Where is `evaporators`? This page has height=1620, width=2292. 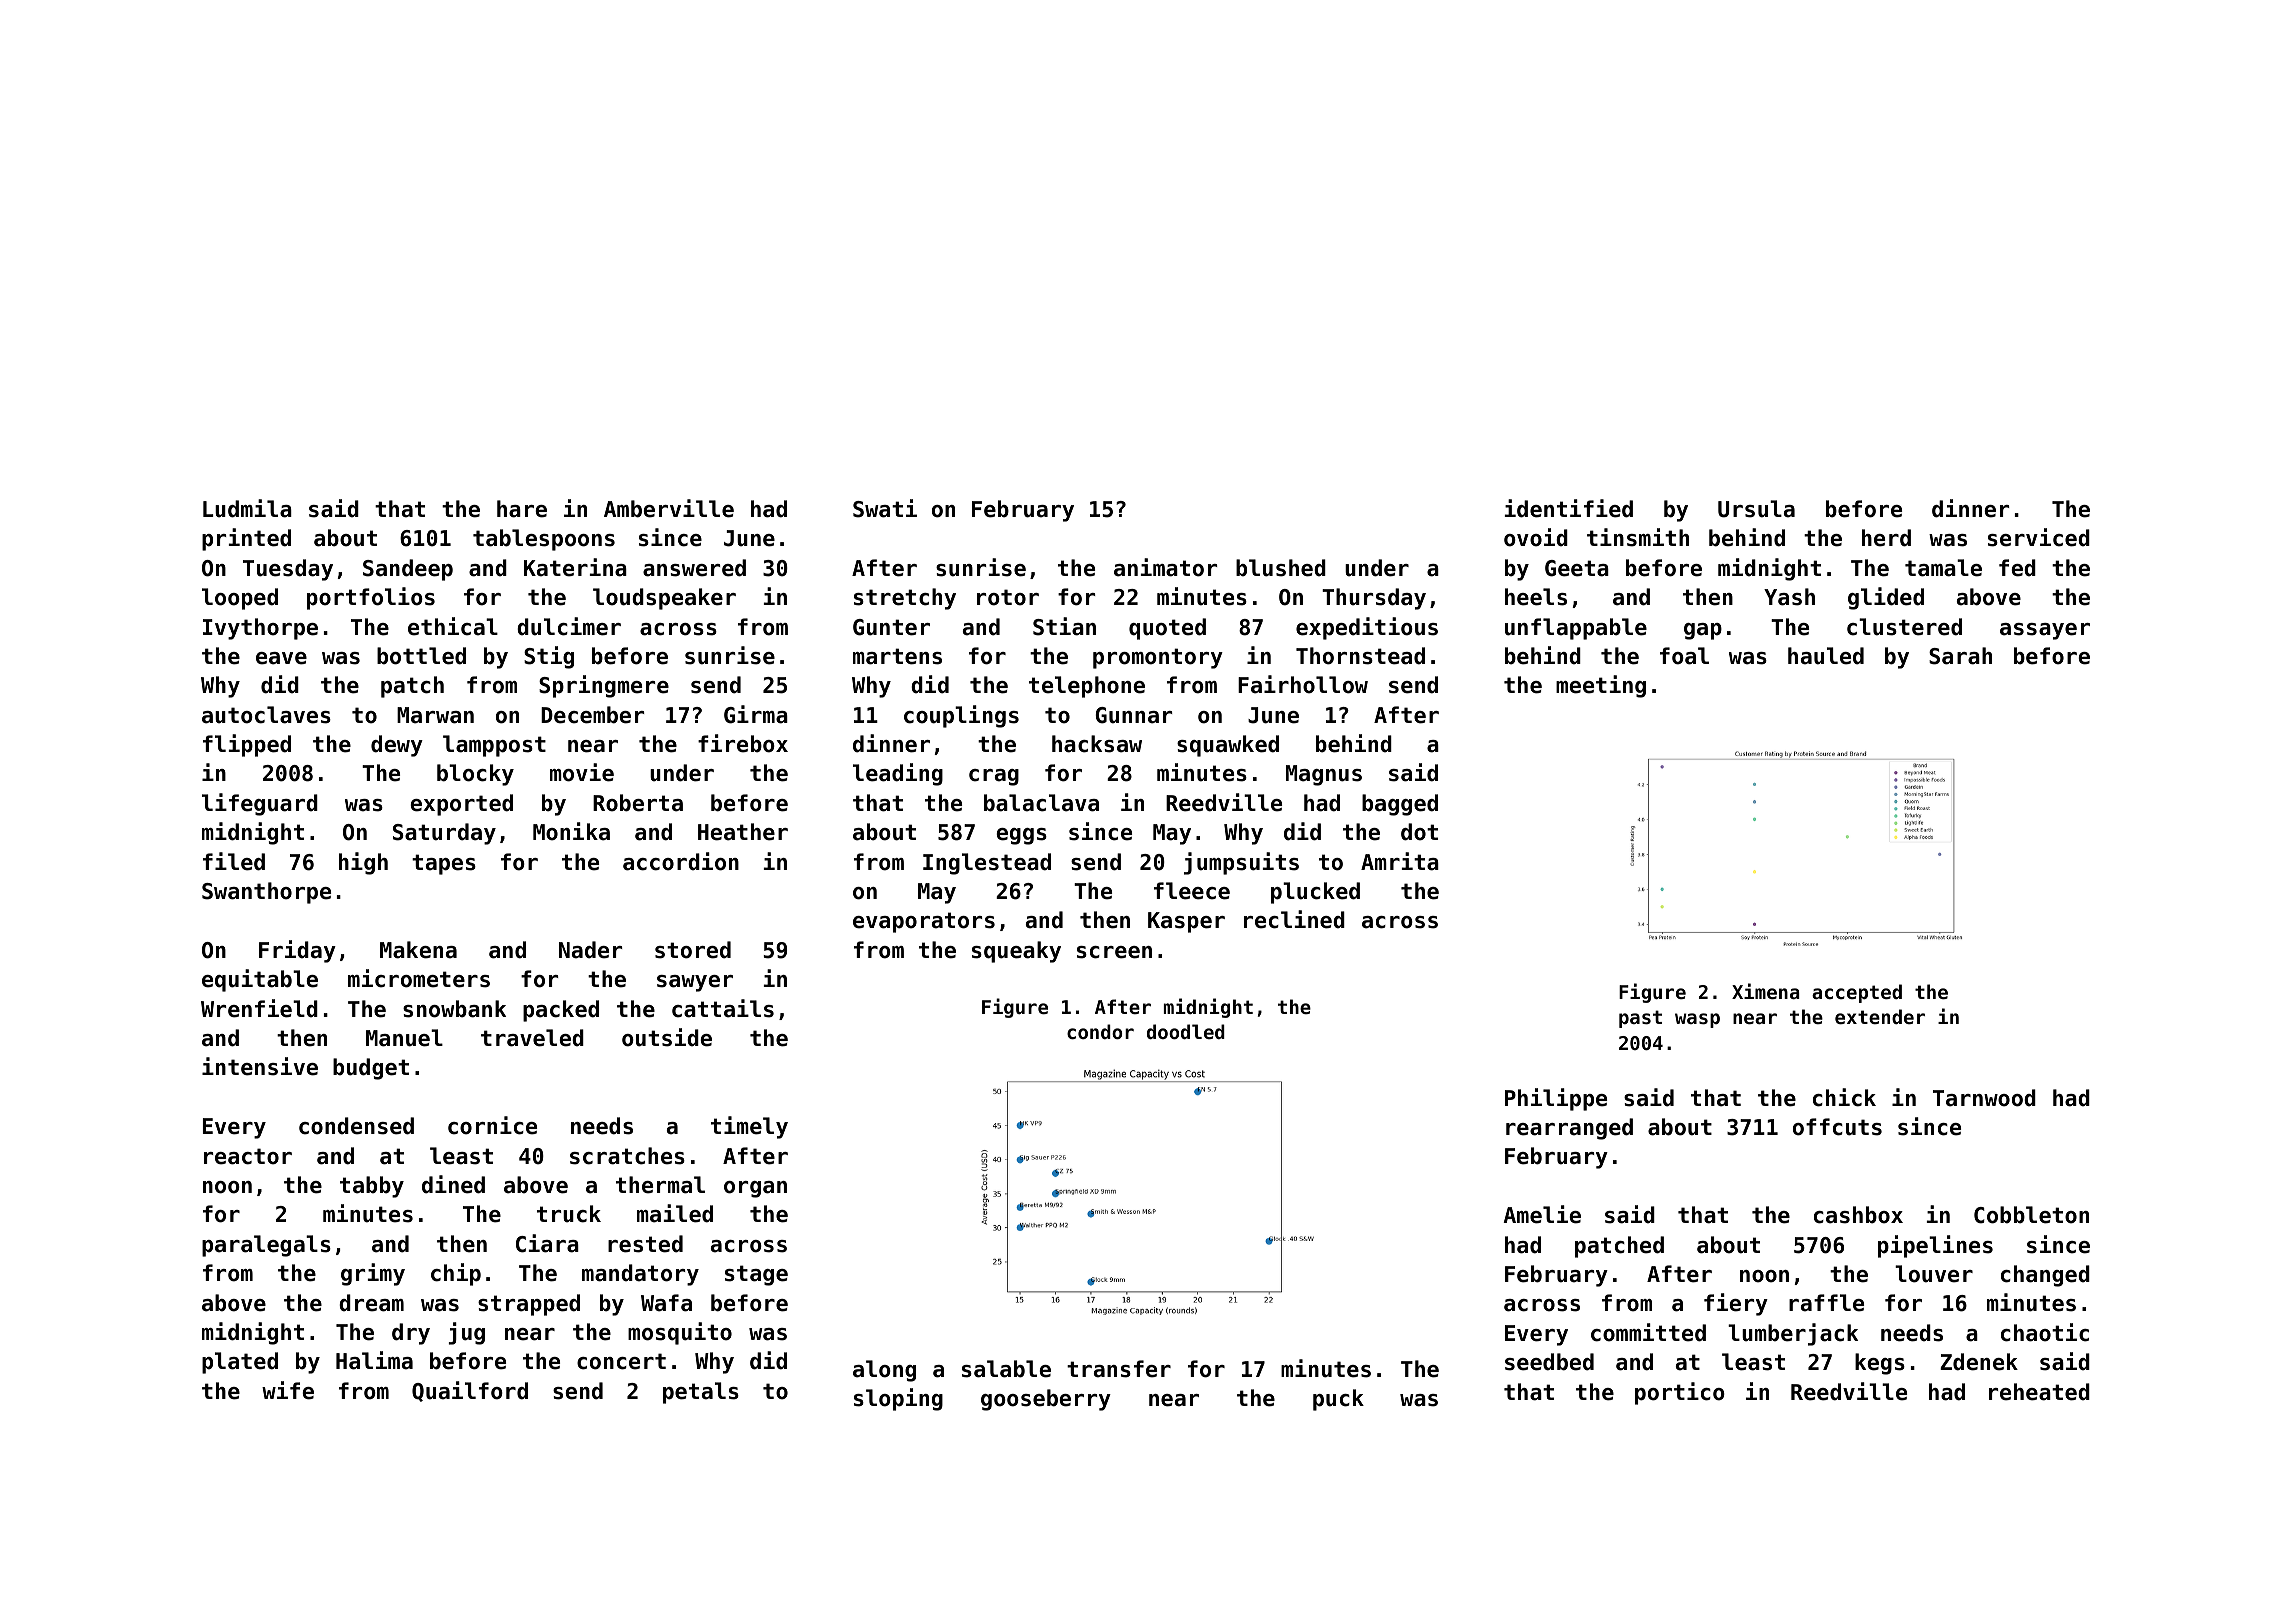
evaporators is located at coordinates (924, 922).
